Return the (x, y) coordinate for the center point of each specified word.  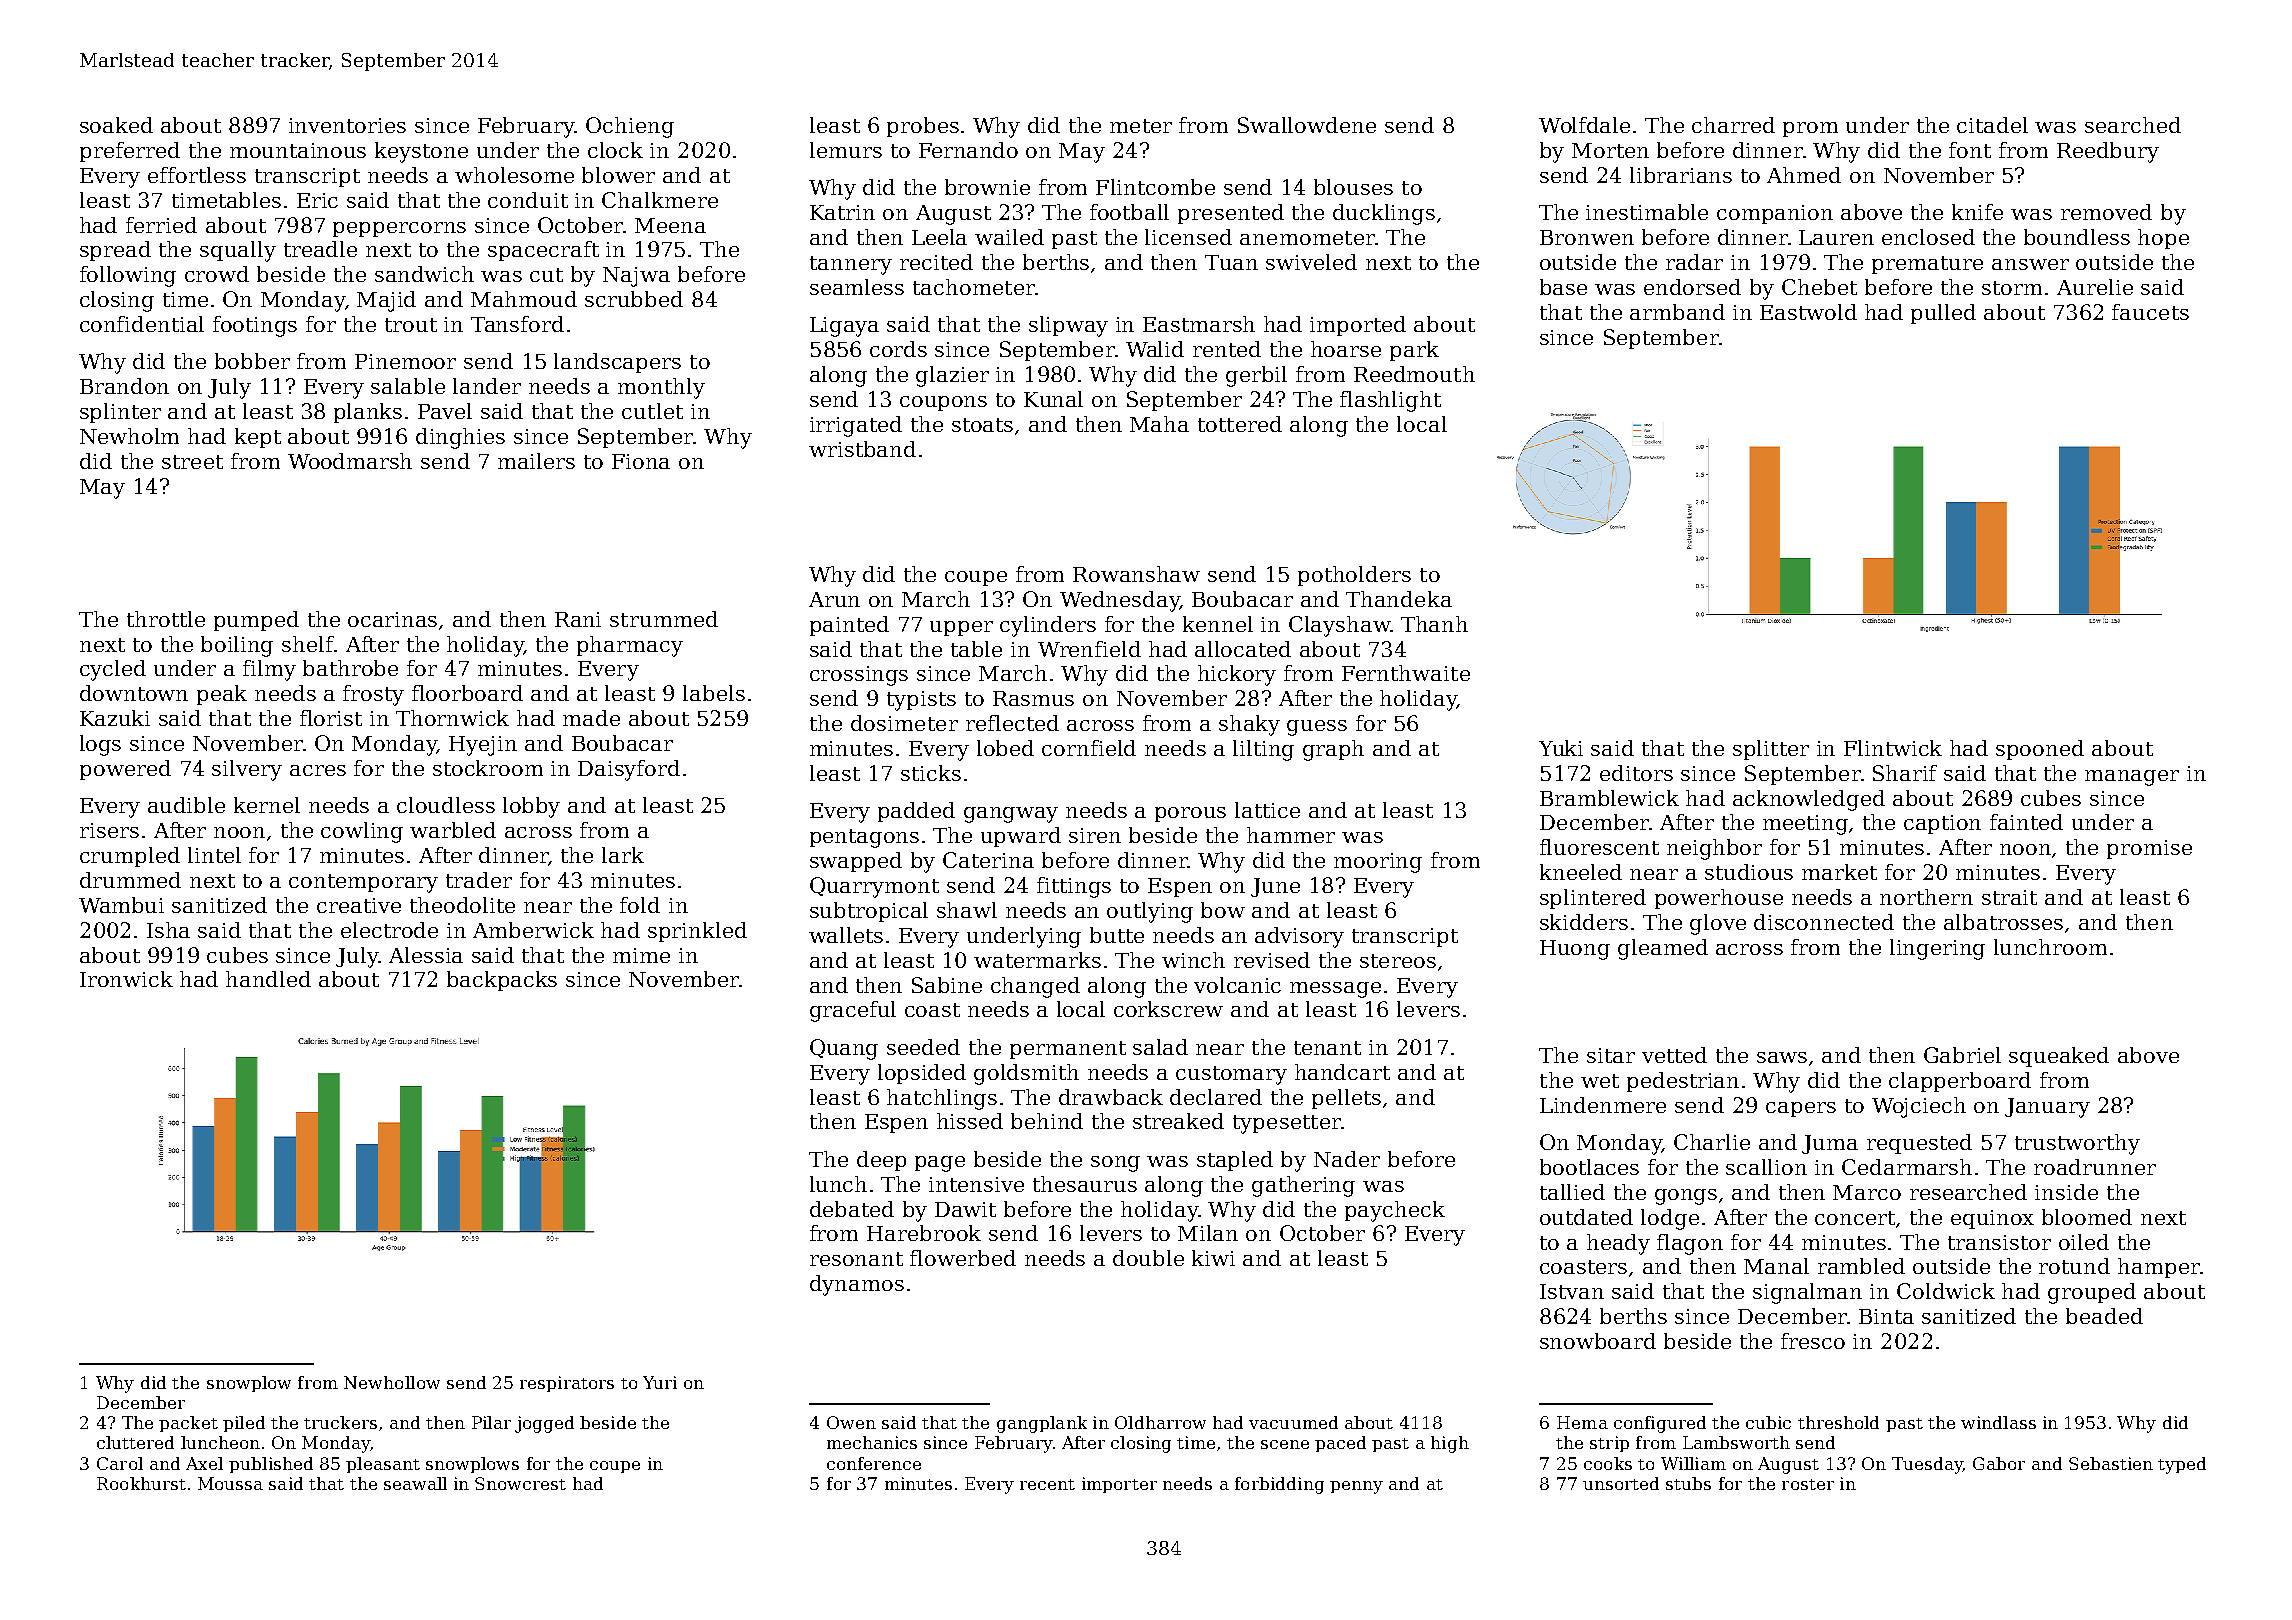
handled (268, 979)
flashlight (1390, 401)
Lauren (1836, 237)
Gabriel (1962, 1055)
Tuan (1231, 262)
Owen (851, 1422)
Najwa (636, 277)
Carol (120, 1463)
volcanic (1237, 985)
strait (2009, 897)
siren (1095, 835)
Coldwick (1946, 1291)
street (192, 462)
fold (640, 905)
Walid (1155, 349)
